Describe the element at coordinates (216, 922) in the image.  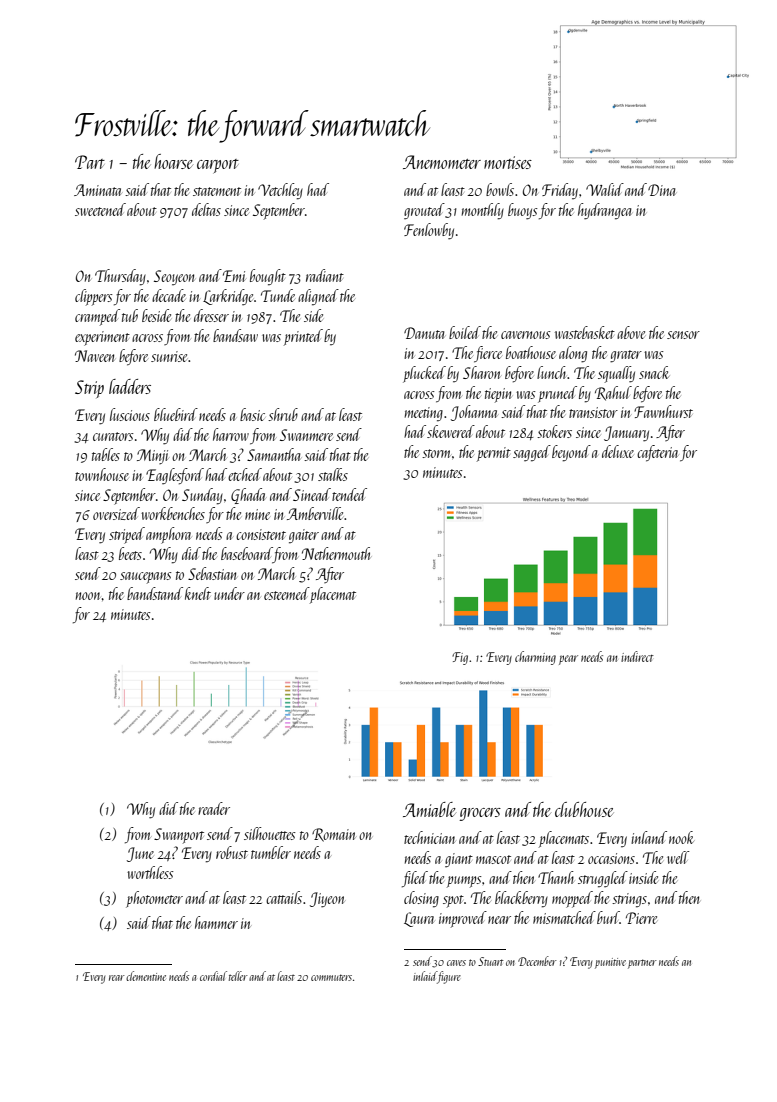
I see `hammer` at that location.
